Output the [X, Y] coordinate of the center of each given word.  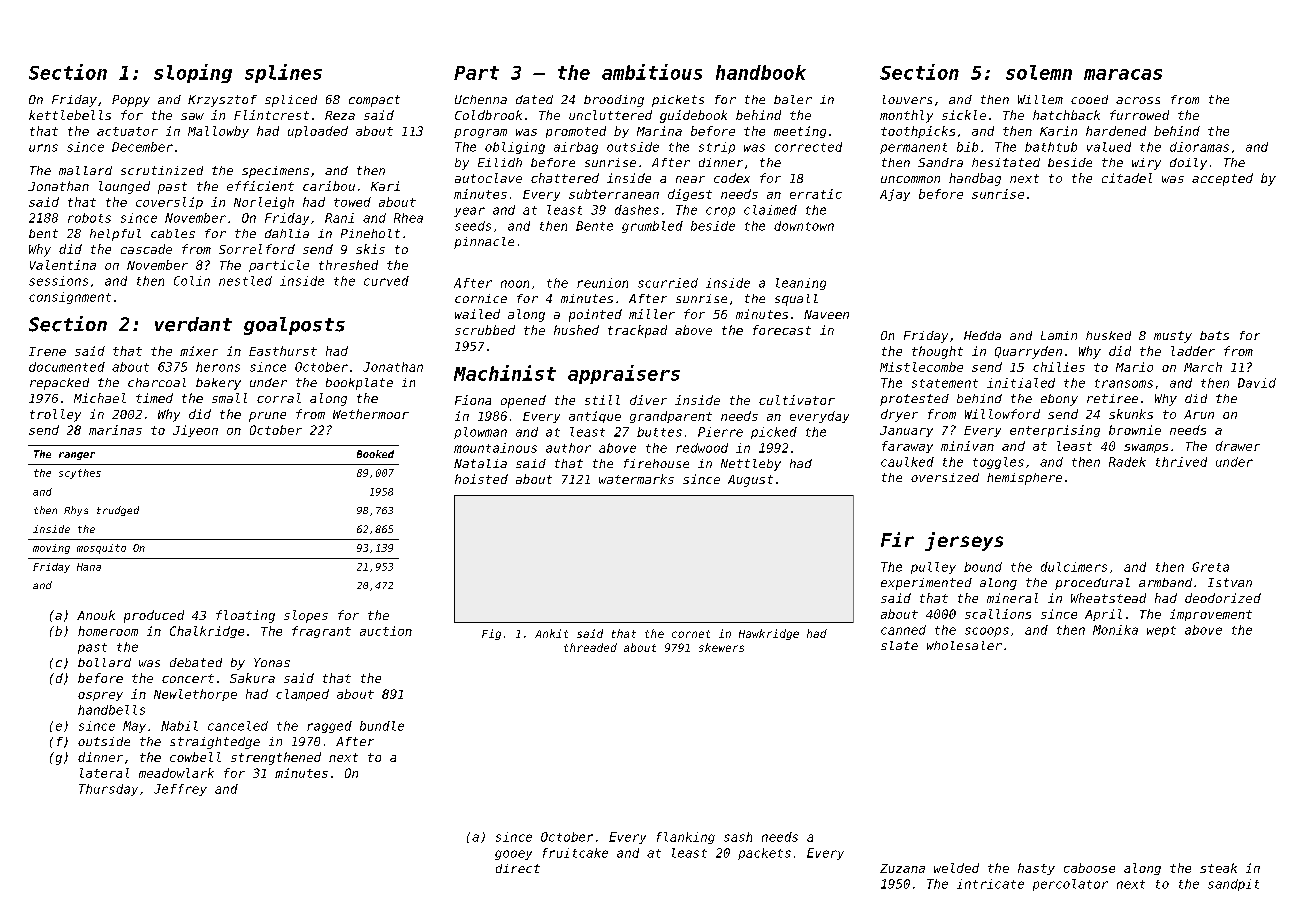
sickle [964, 115]
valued [1109, 147]
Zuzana [902, 868]
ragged [329, 727]
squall [796, 300]
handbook [761, 72]
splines [283, 73]
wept [1161, 631]
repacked [59, 384]
